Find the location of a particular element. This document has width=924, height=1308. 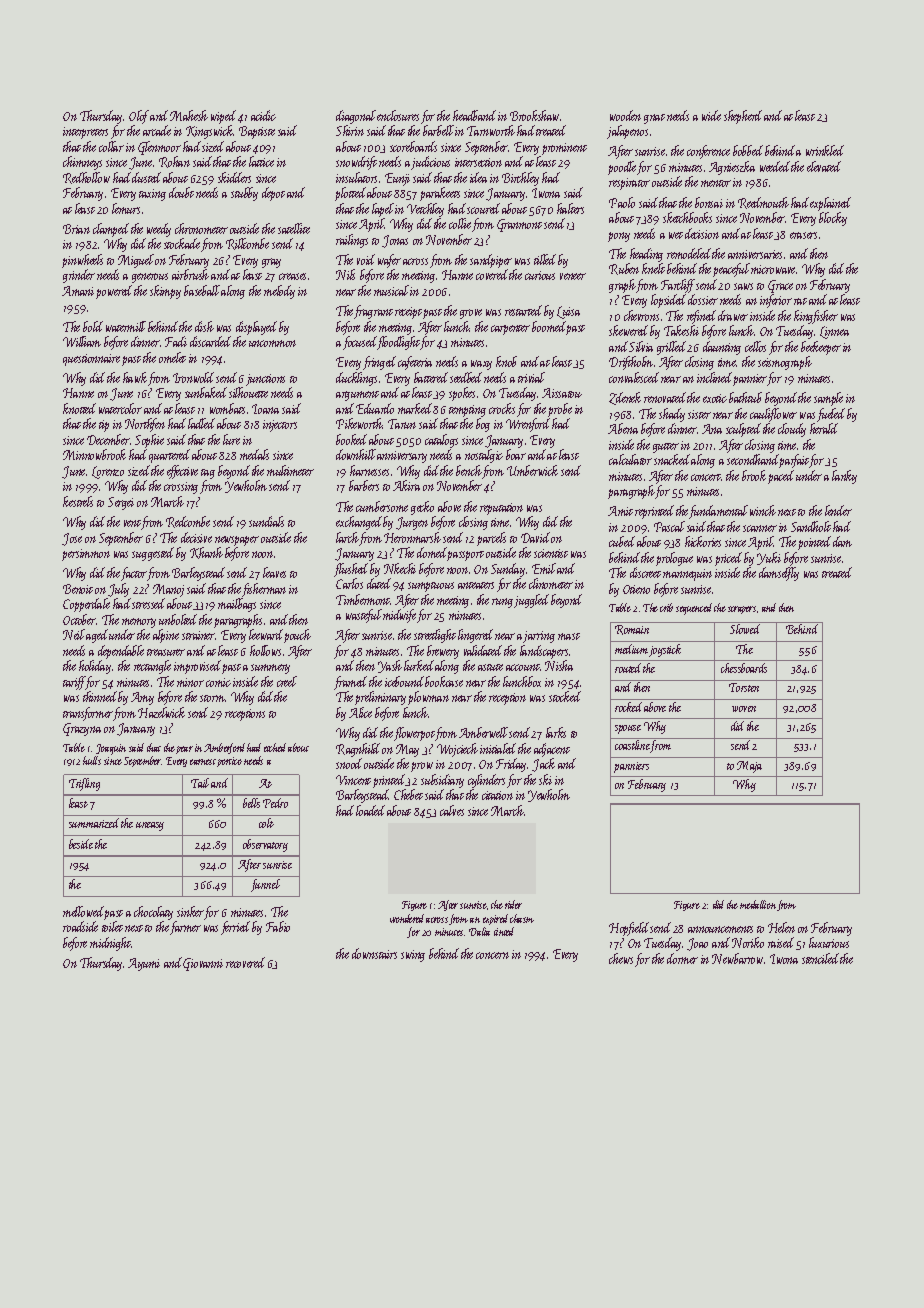

sequenced is located at coordinates (694, 609).
